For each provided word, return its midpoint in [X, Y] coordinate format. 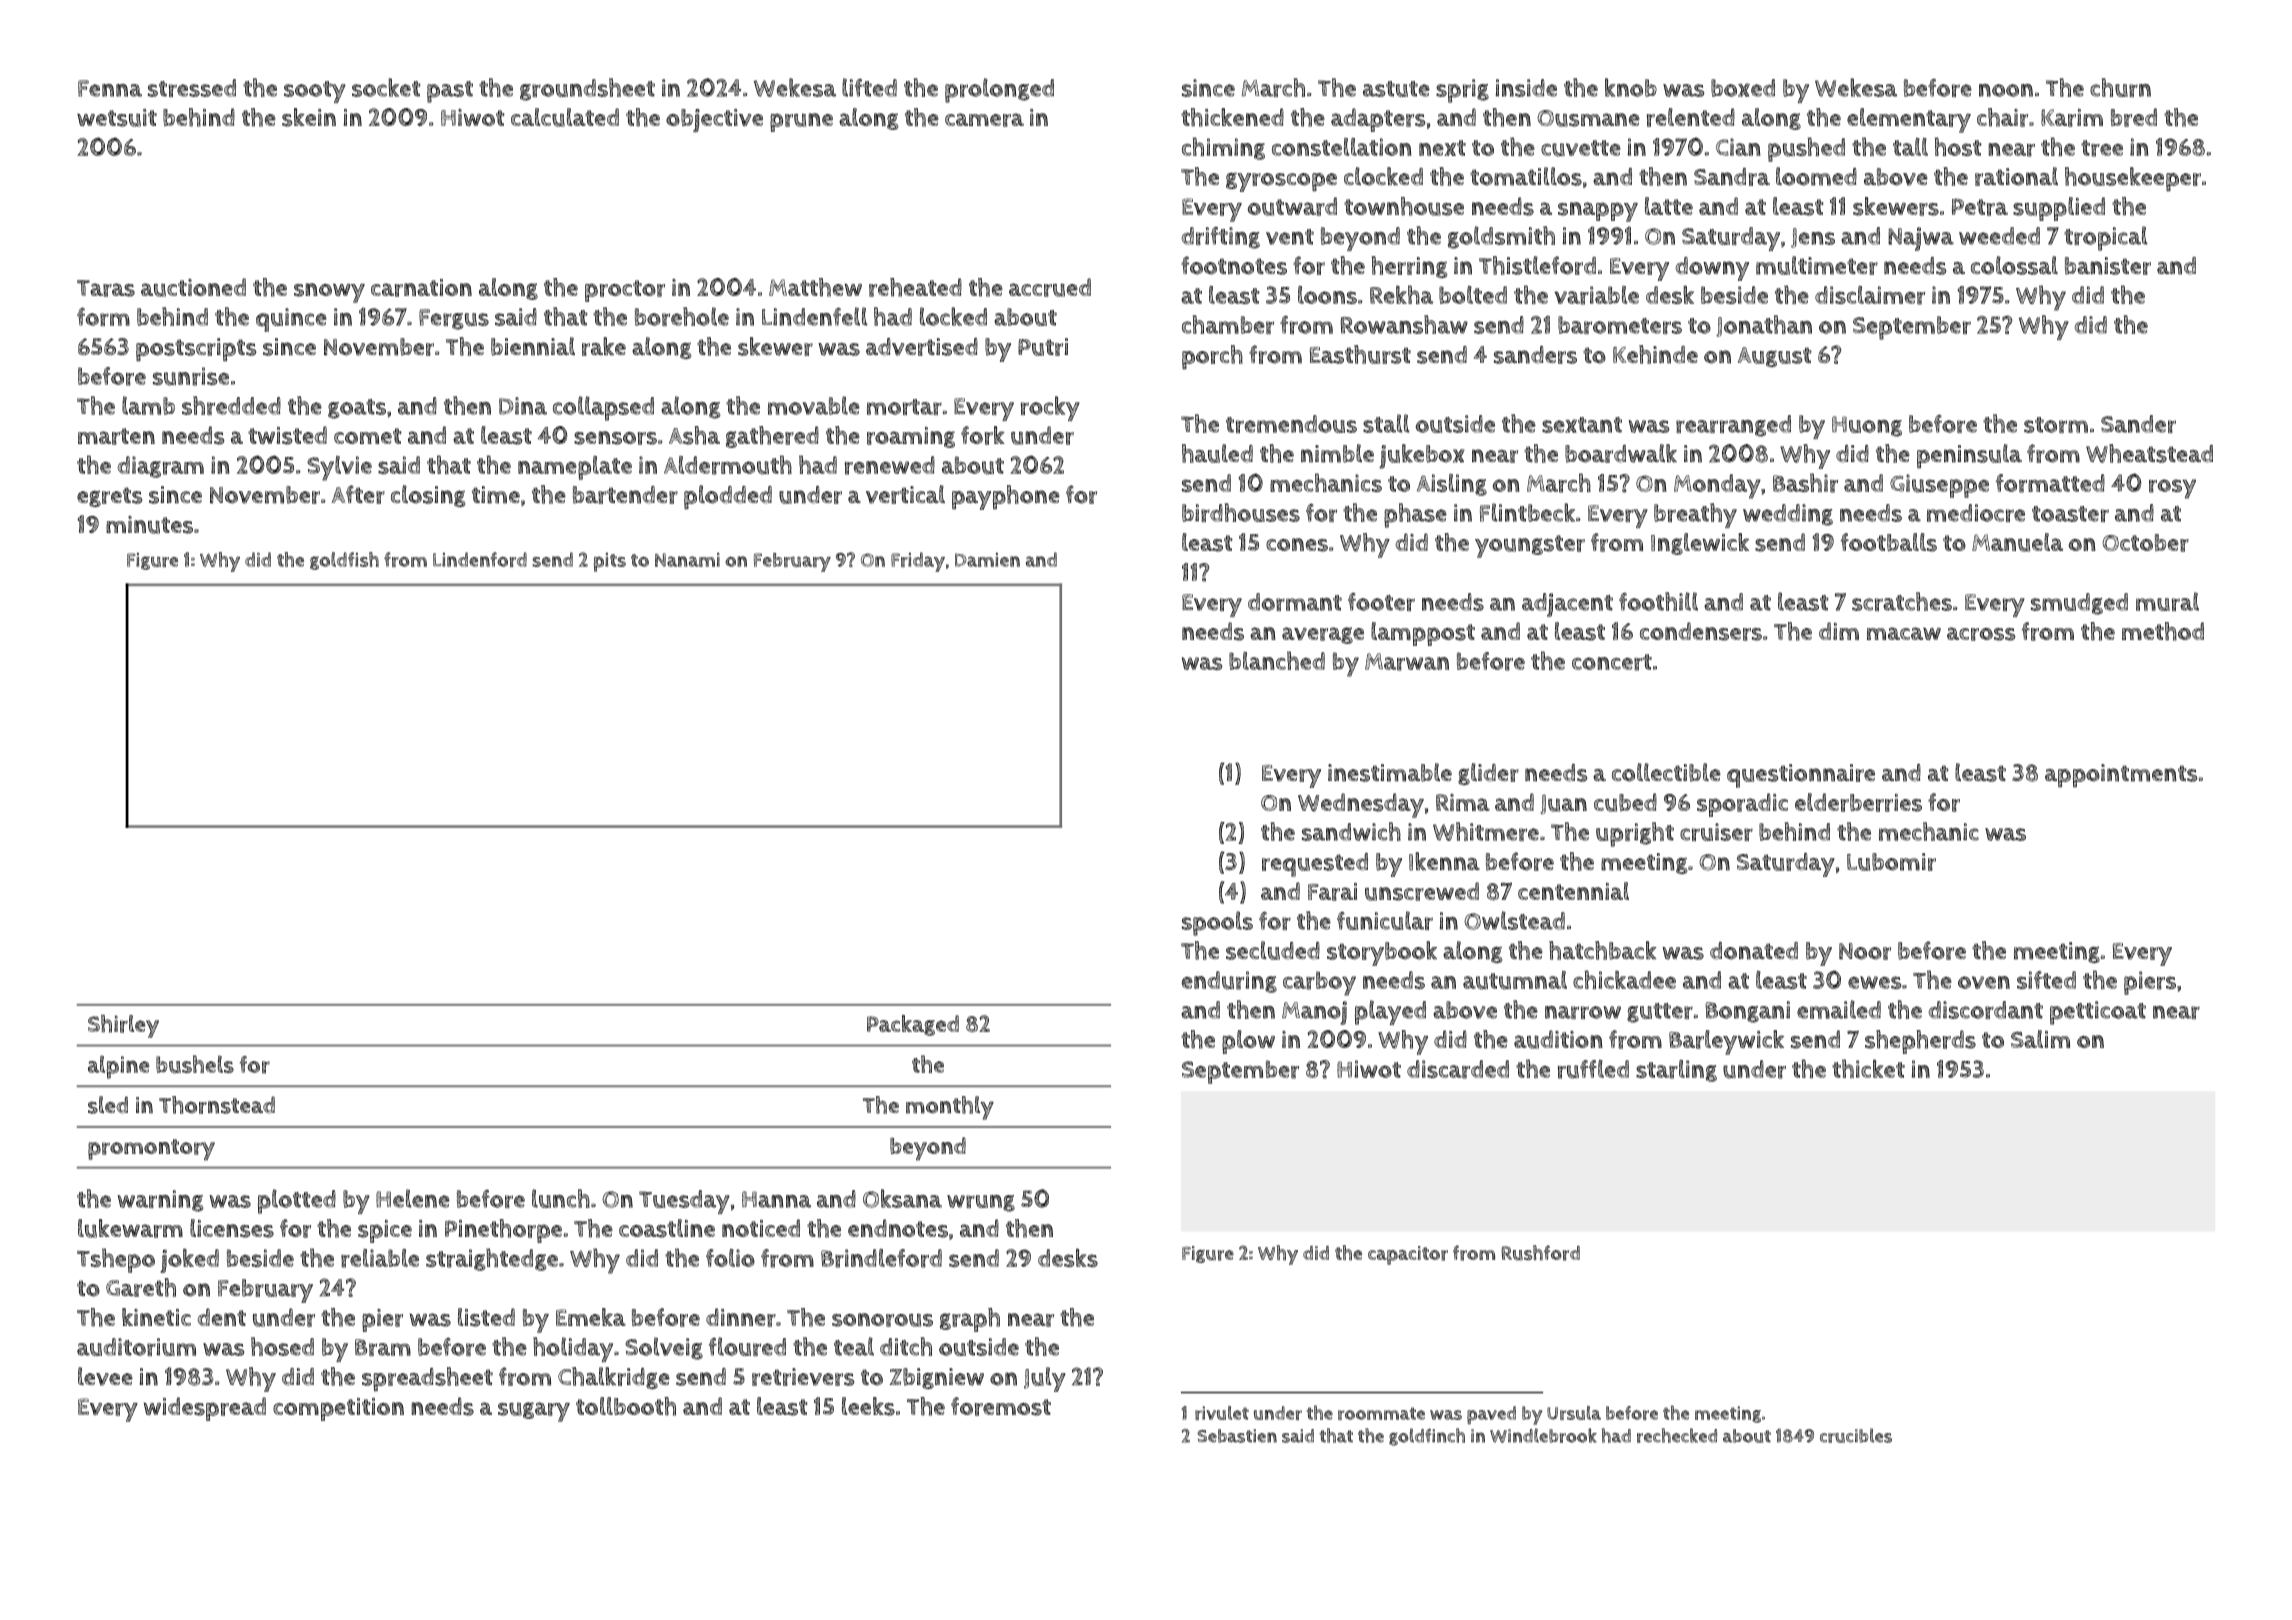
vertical [905, 494]
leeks [868, 1406]
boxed [1743, 88]
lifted [869, 87]
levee [105, 1376]
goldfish [344, 561]
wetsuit [117, 118]
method [2163, 631]
